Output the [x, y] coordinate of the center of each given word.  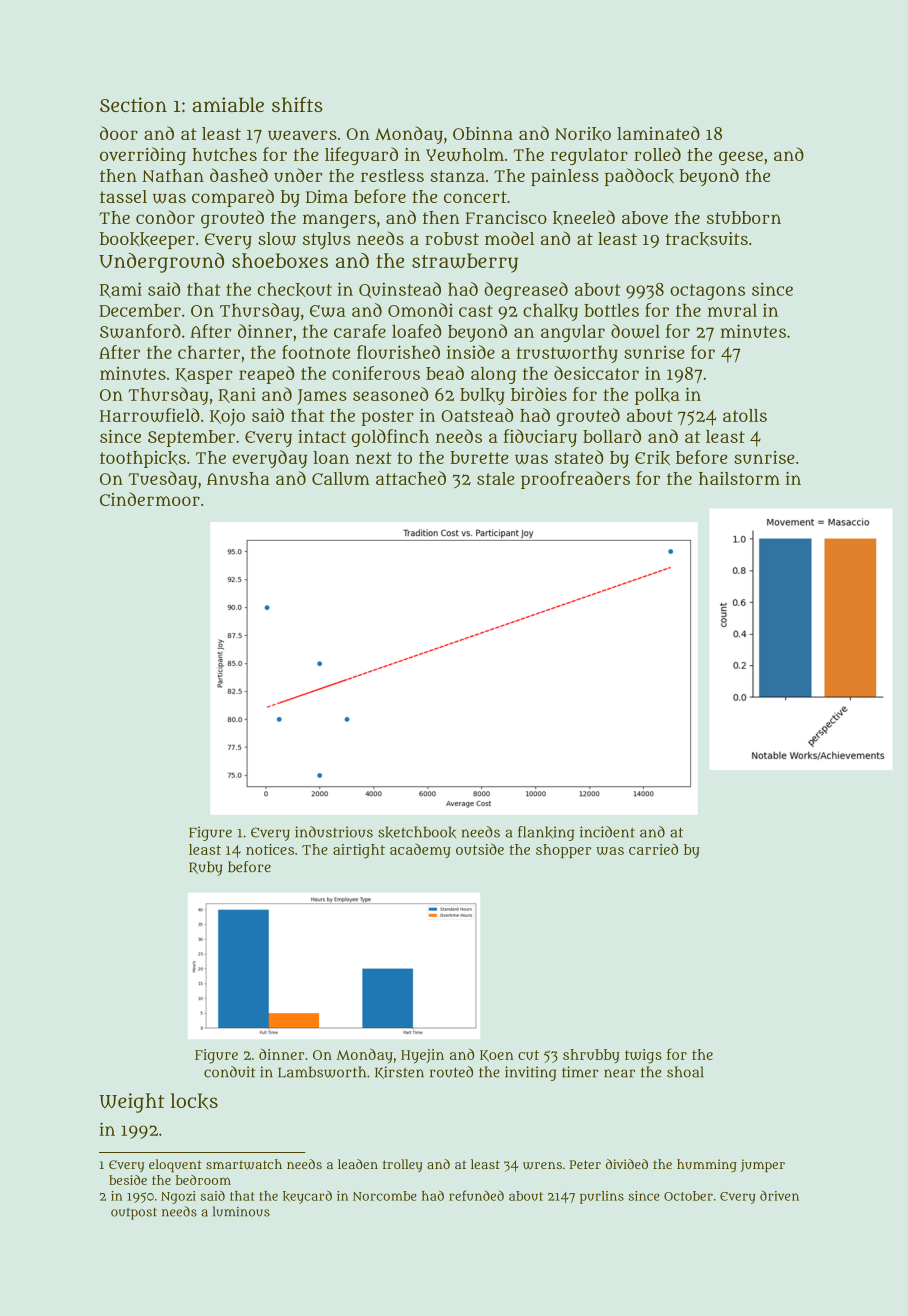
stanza [458, 176]
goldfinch [390, 438]
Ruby [205, 868]
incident [607, 832]
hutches [224, 154]
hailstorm [739, 478]
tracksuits [707, 239]
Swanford [140, 331]
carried [653, 849]
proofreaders [575, 480]
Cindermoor [150, 499]
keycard [307, 1197]
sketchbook [417, 832]
